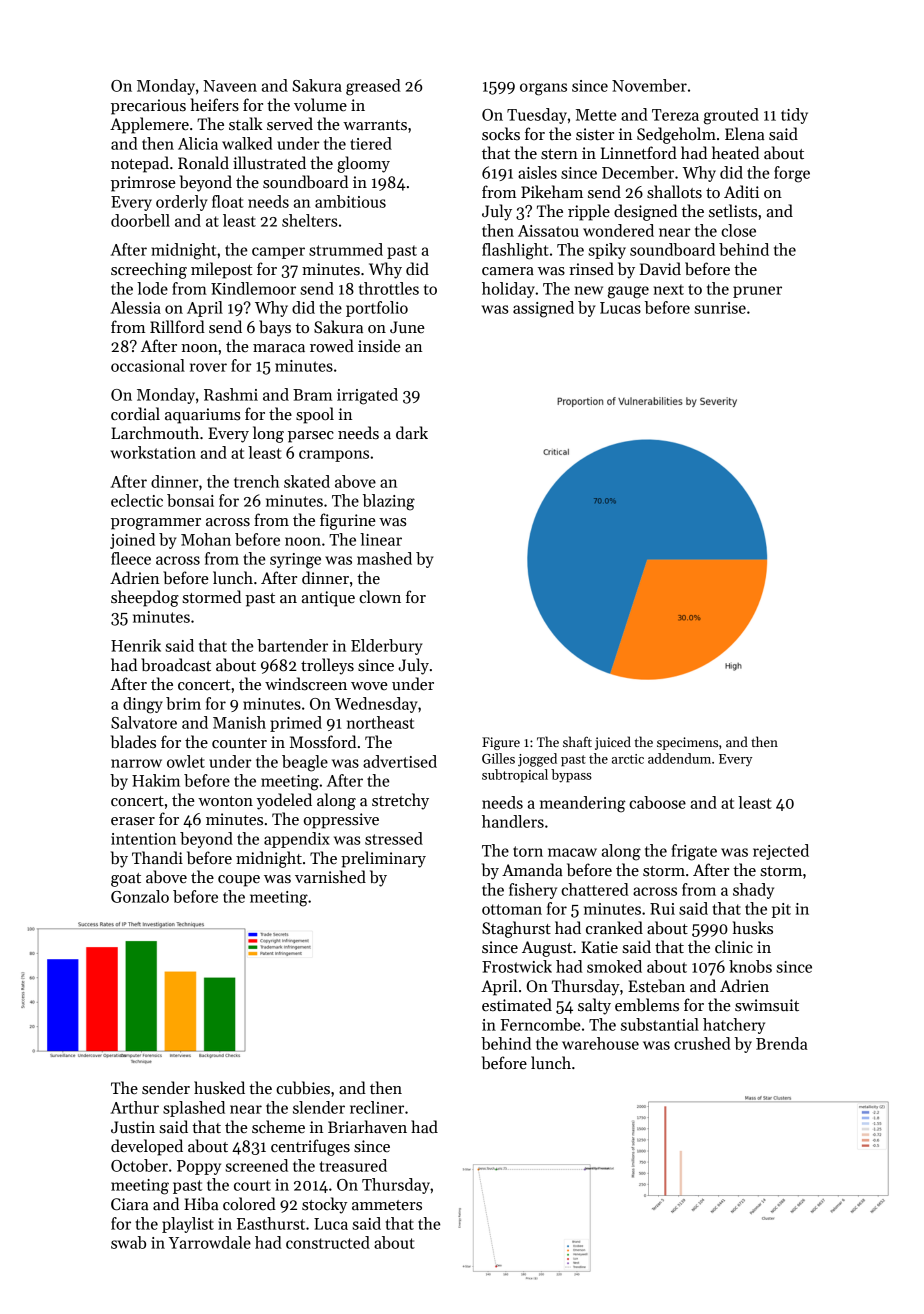 This image has height=1314, width=924. What do you see at coordinates (540, 1024) in the image?
I see `Ferncombe` at bounding box center [540, 1024].
